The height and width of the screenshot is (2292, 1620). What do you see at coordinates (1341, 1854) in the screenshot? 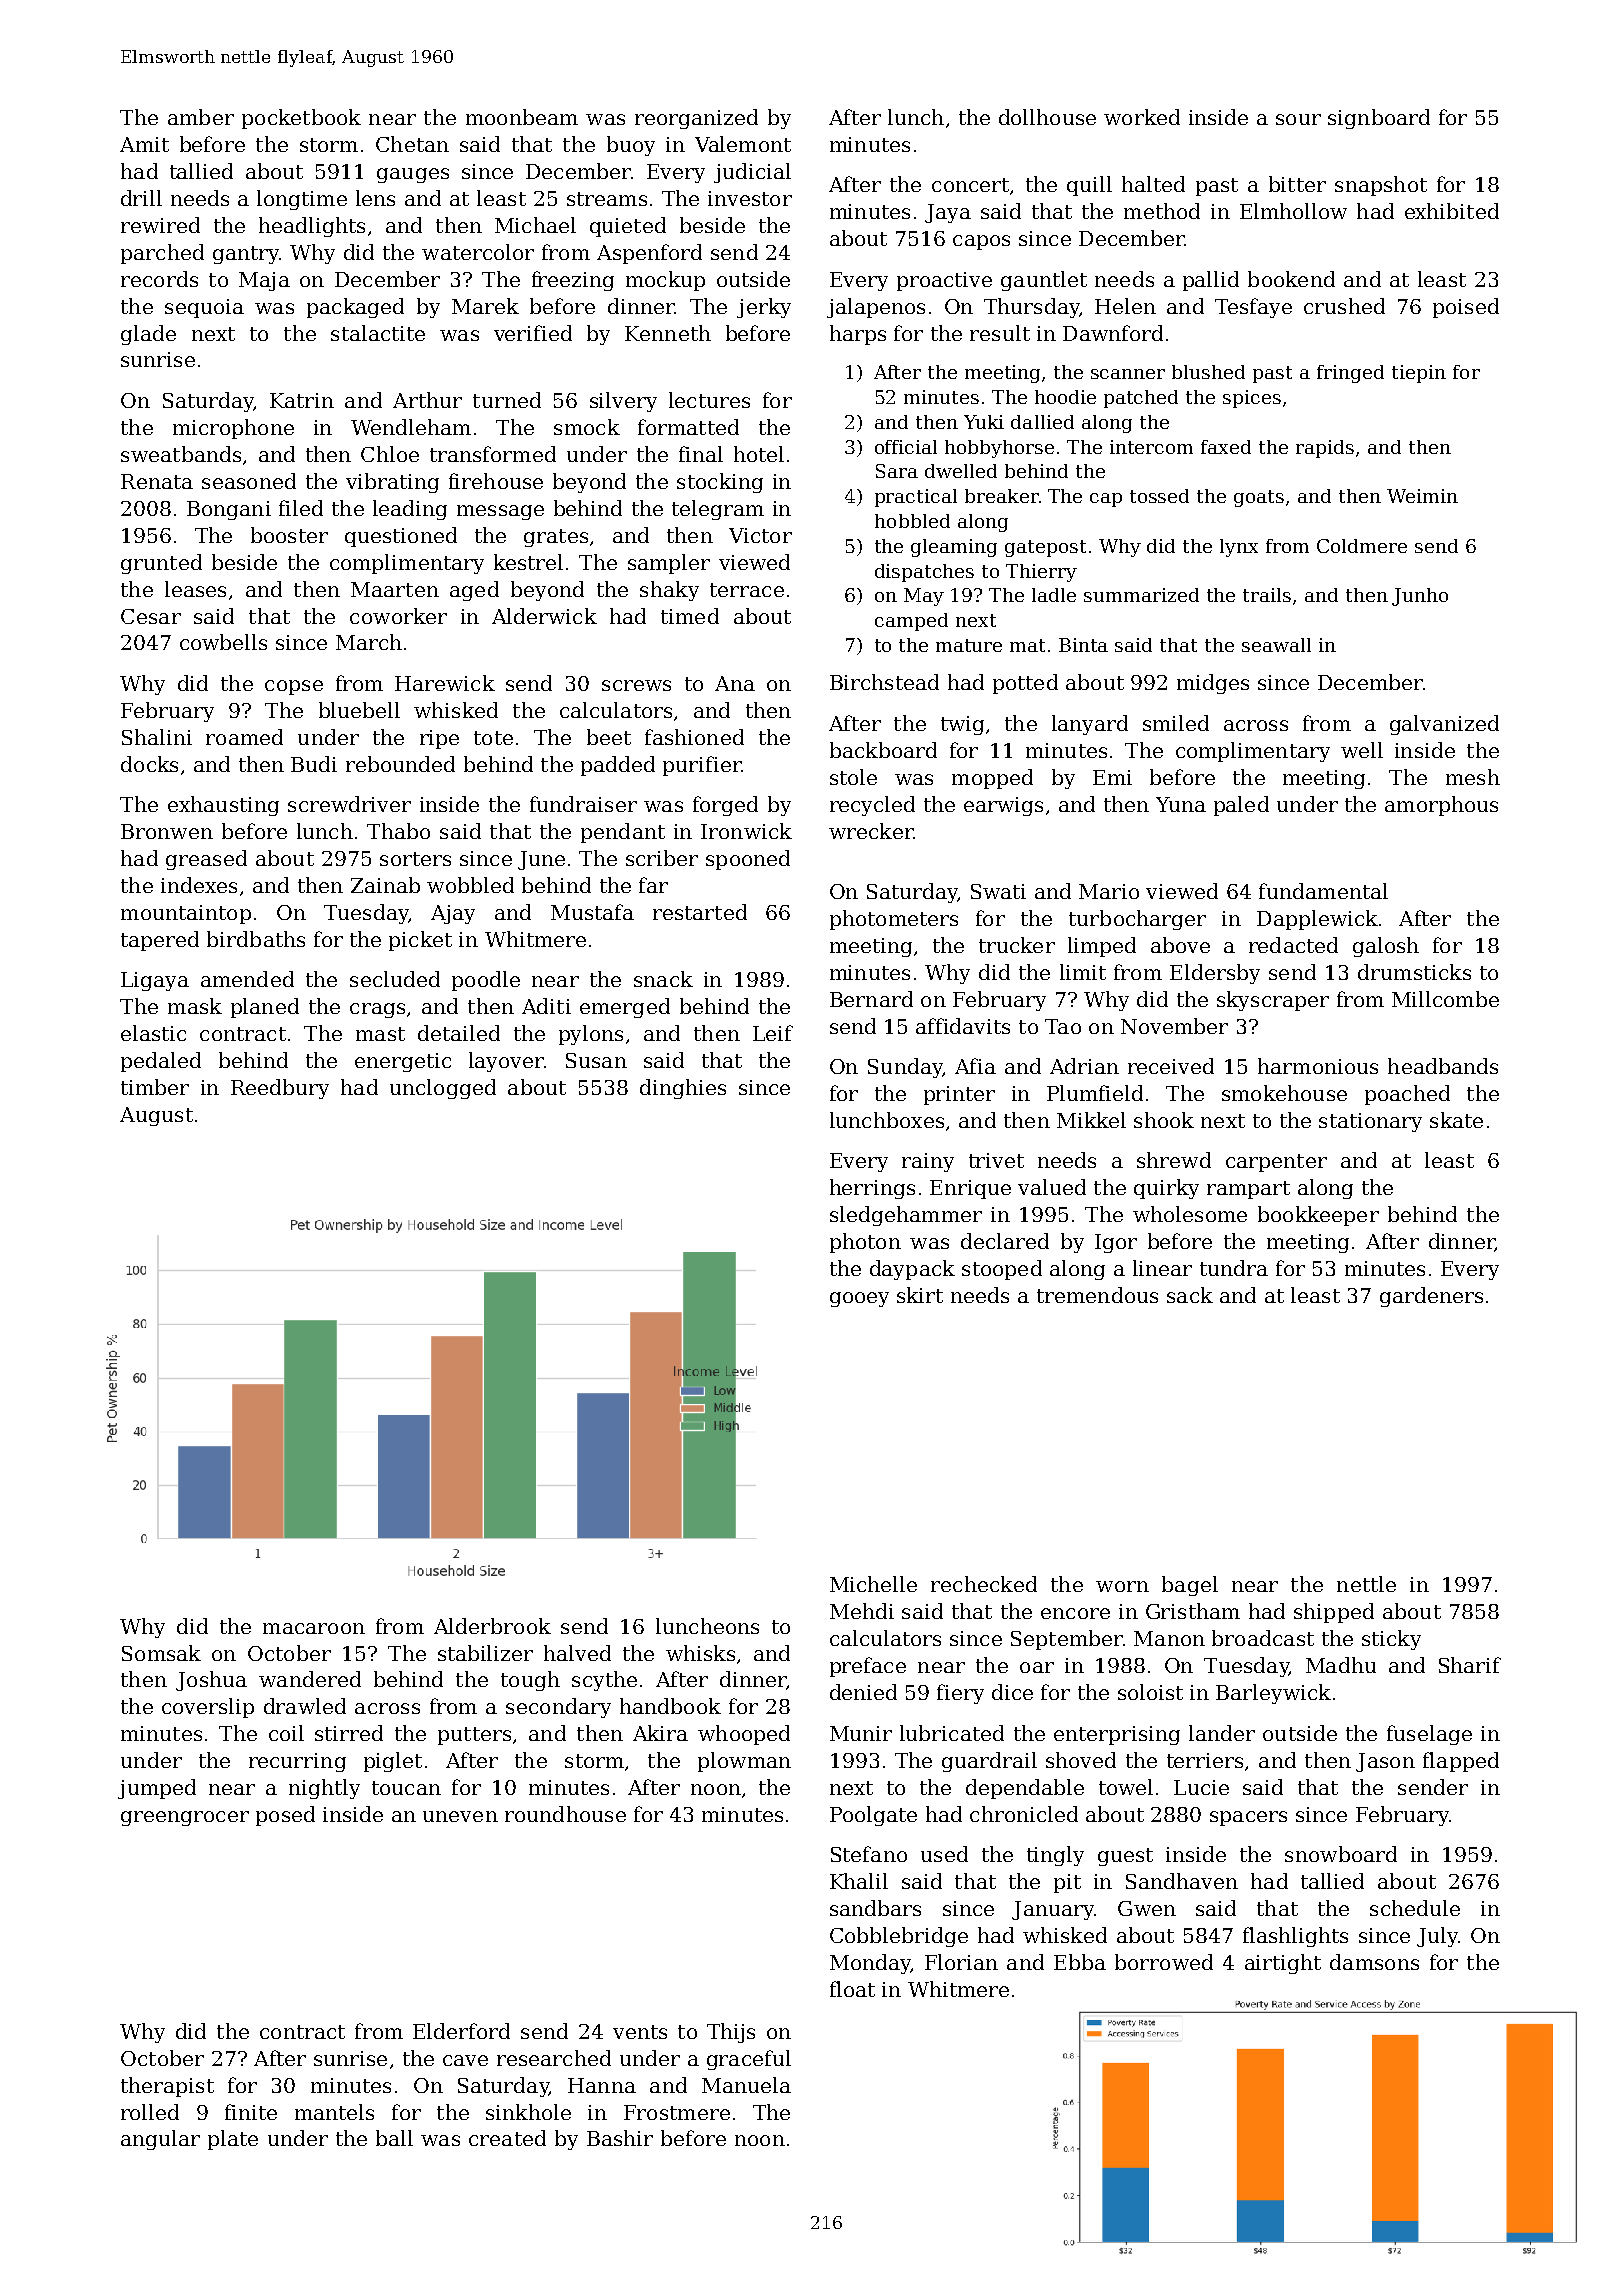
I see `snowboard` at bounding box center [1341, 1854].
